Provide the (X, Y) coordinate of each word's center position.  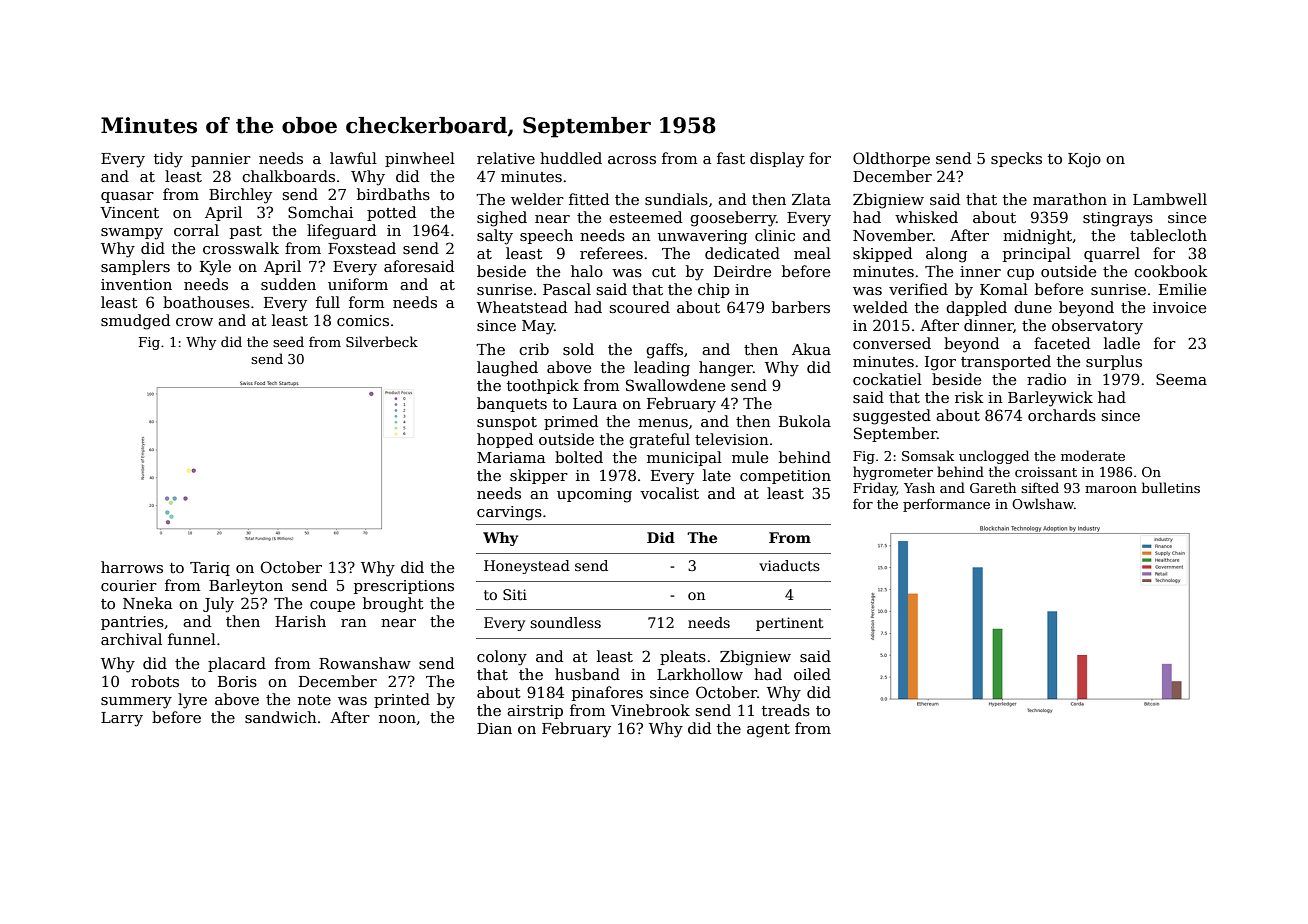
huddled (571, 158)
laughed (507, 369)
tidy (168, 160)
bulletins (1171, 487)
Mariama (511, 457)
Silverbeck (382, 341)
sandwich (281, 717)
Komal (1004, 289)
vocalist (669, 493)
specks (1016, 159)
